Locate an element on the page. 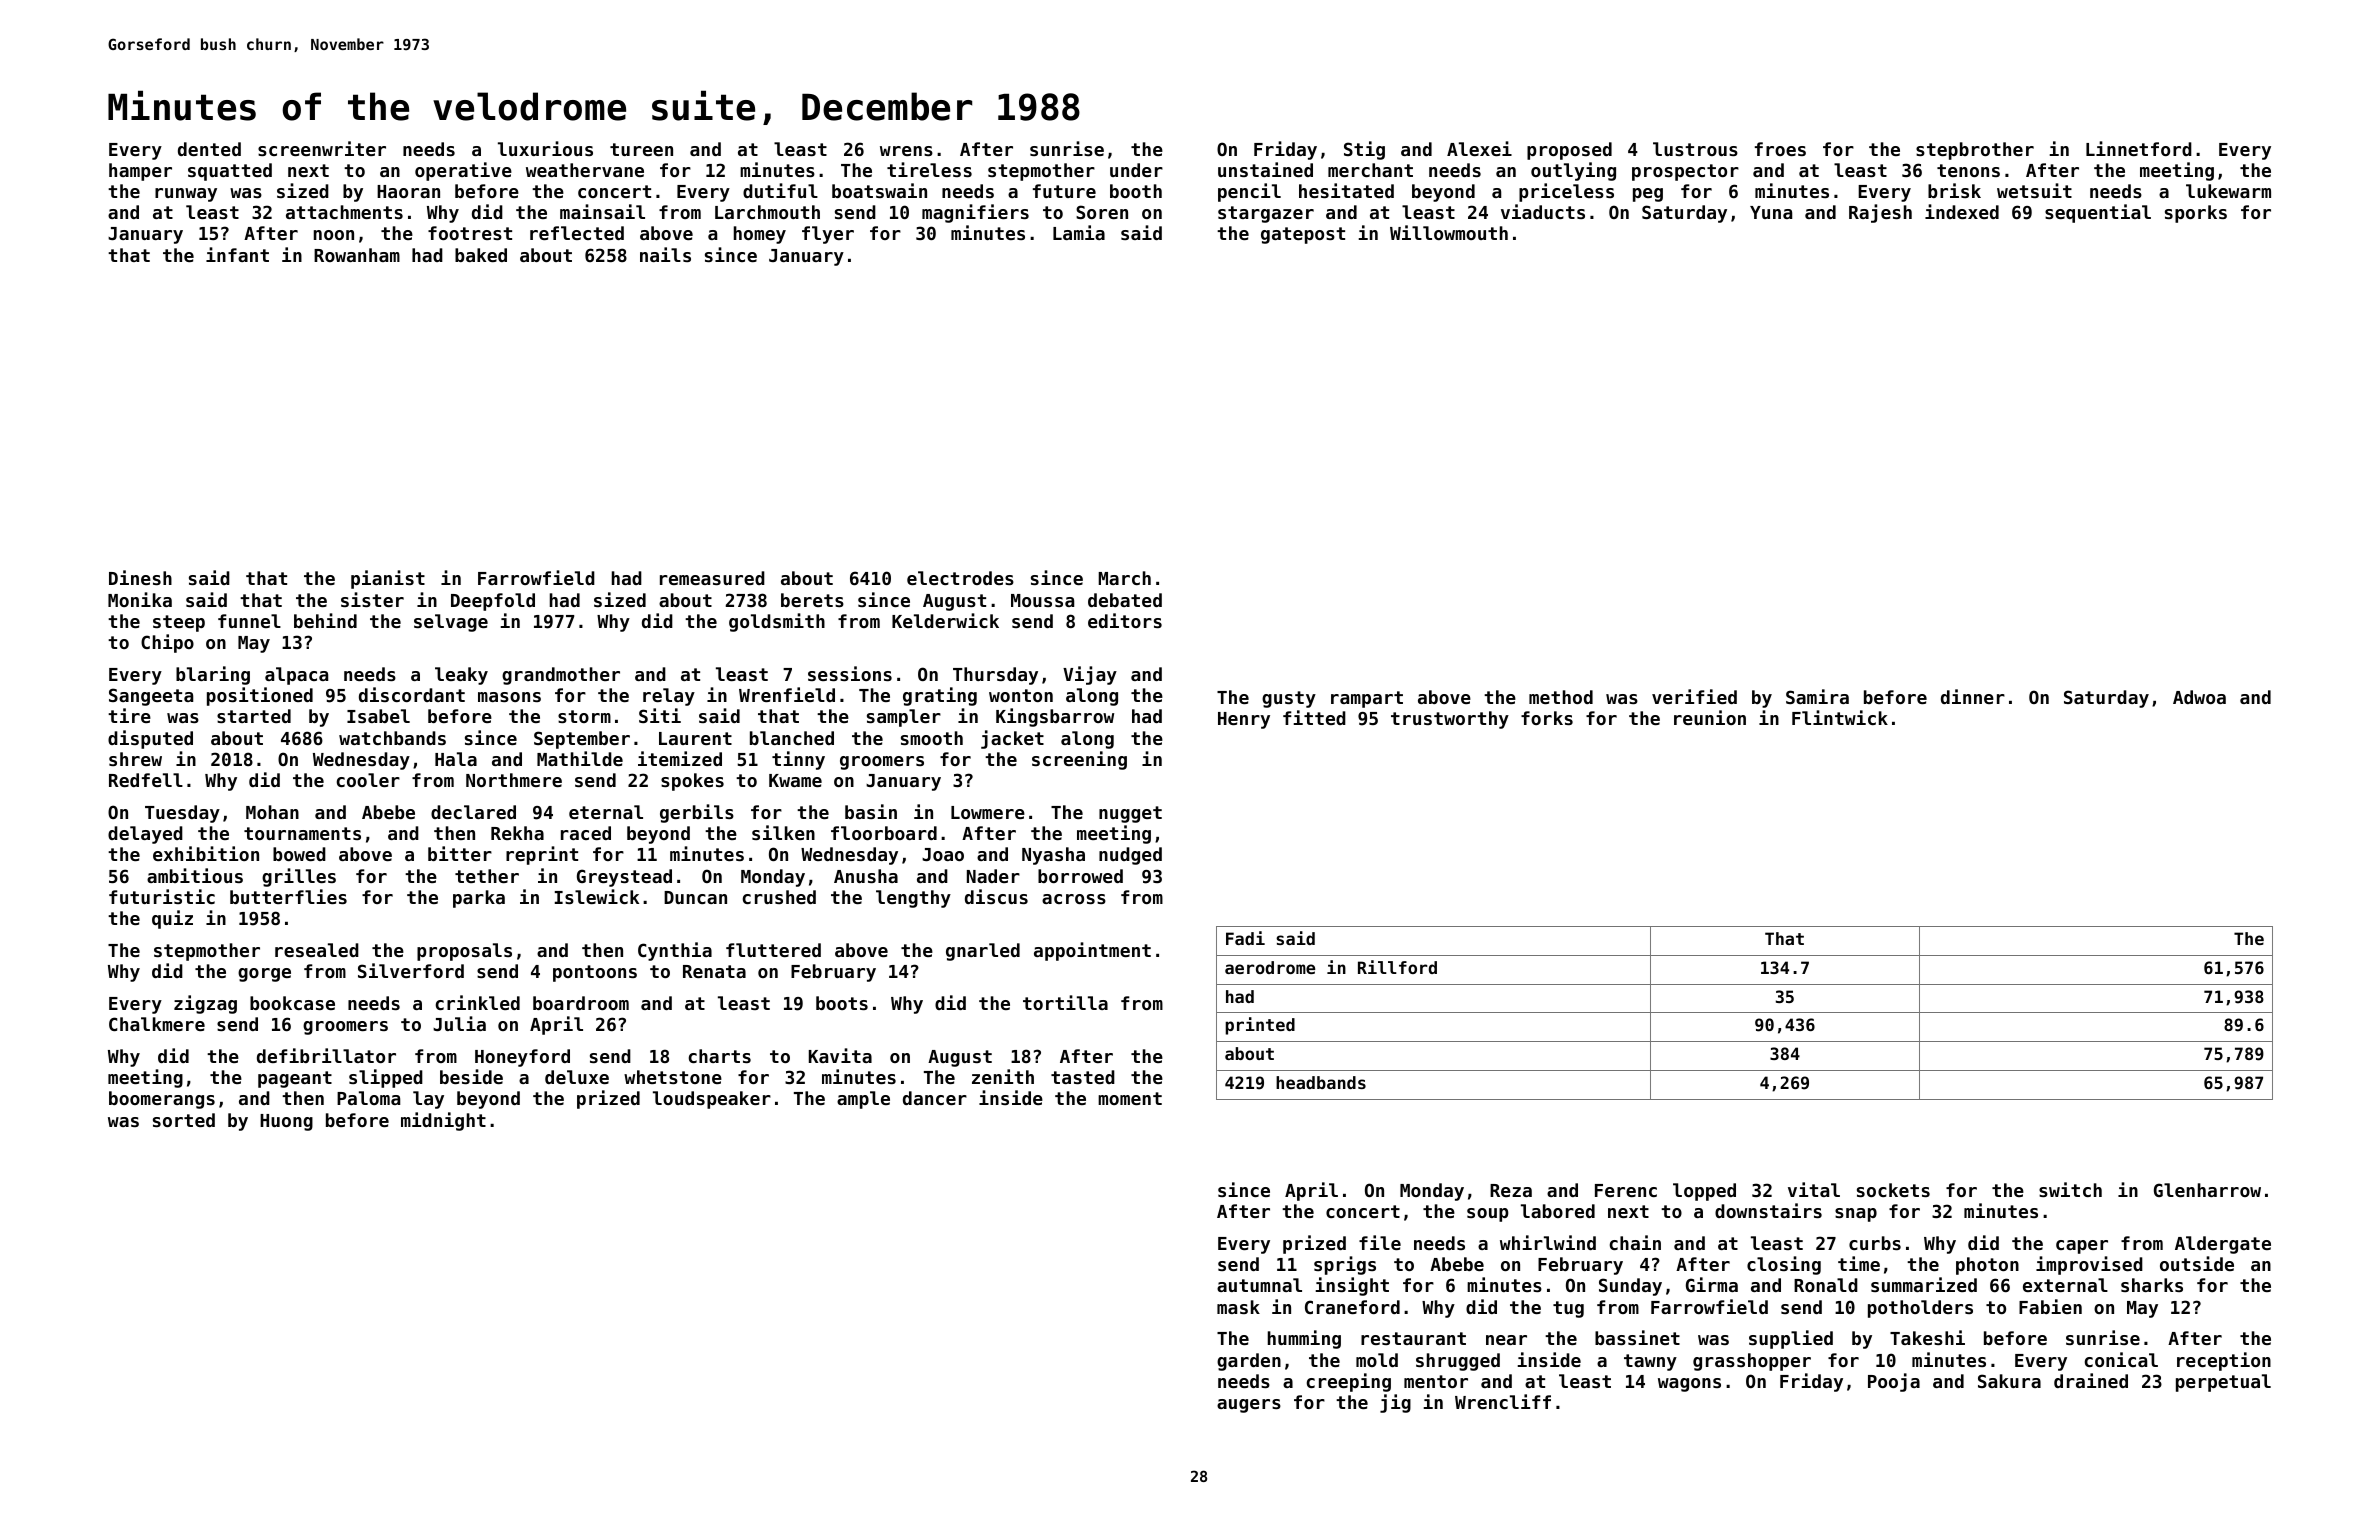 The height and width of the document is (1540, 2380). midnight is located at coordinates (443, 1121).
